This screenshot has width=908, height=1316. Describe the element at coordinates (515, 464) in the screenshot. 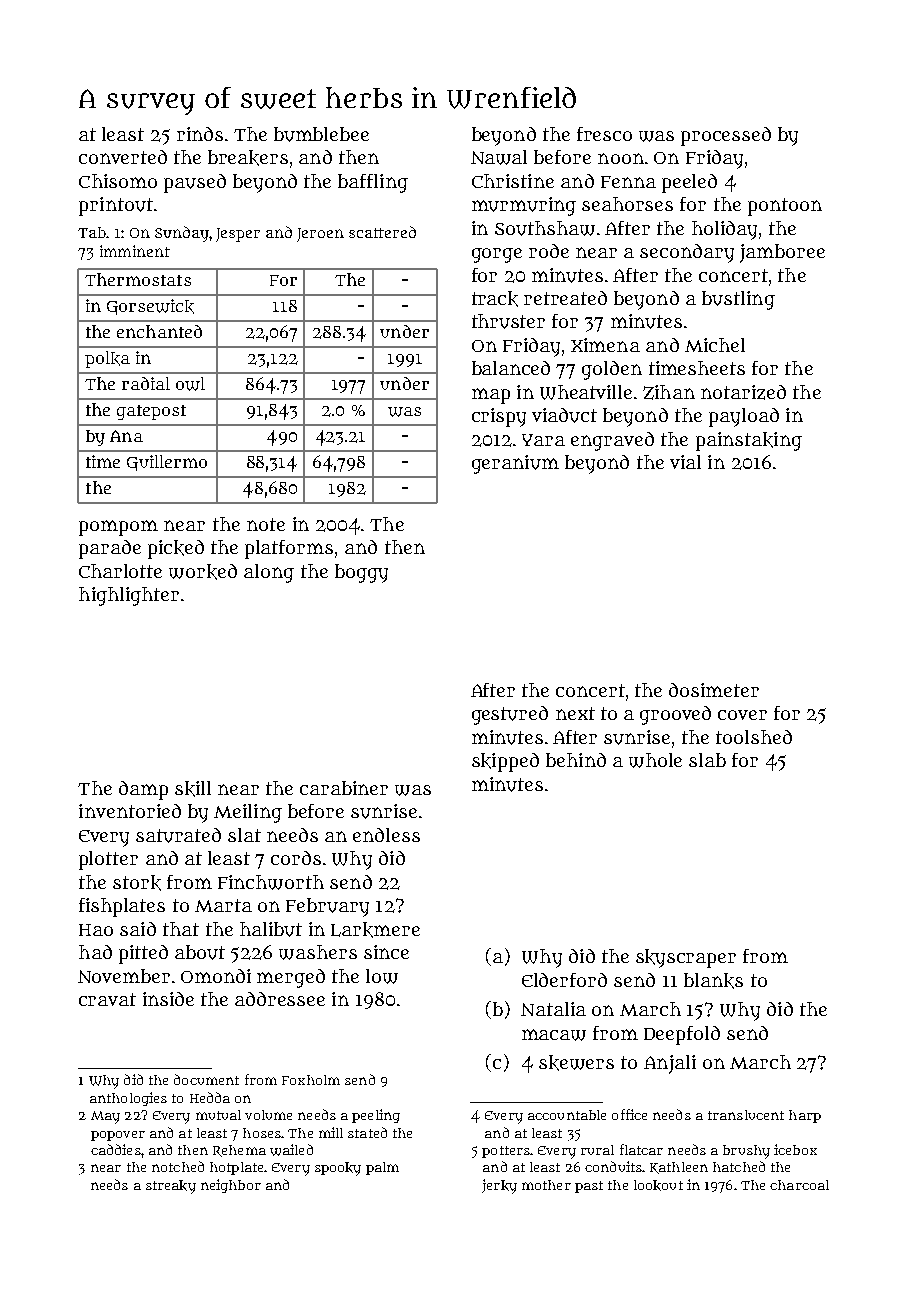

I see `geranium` at that location.
